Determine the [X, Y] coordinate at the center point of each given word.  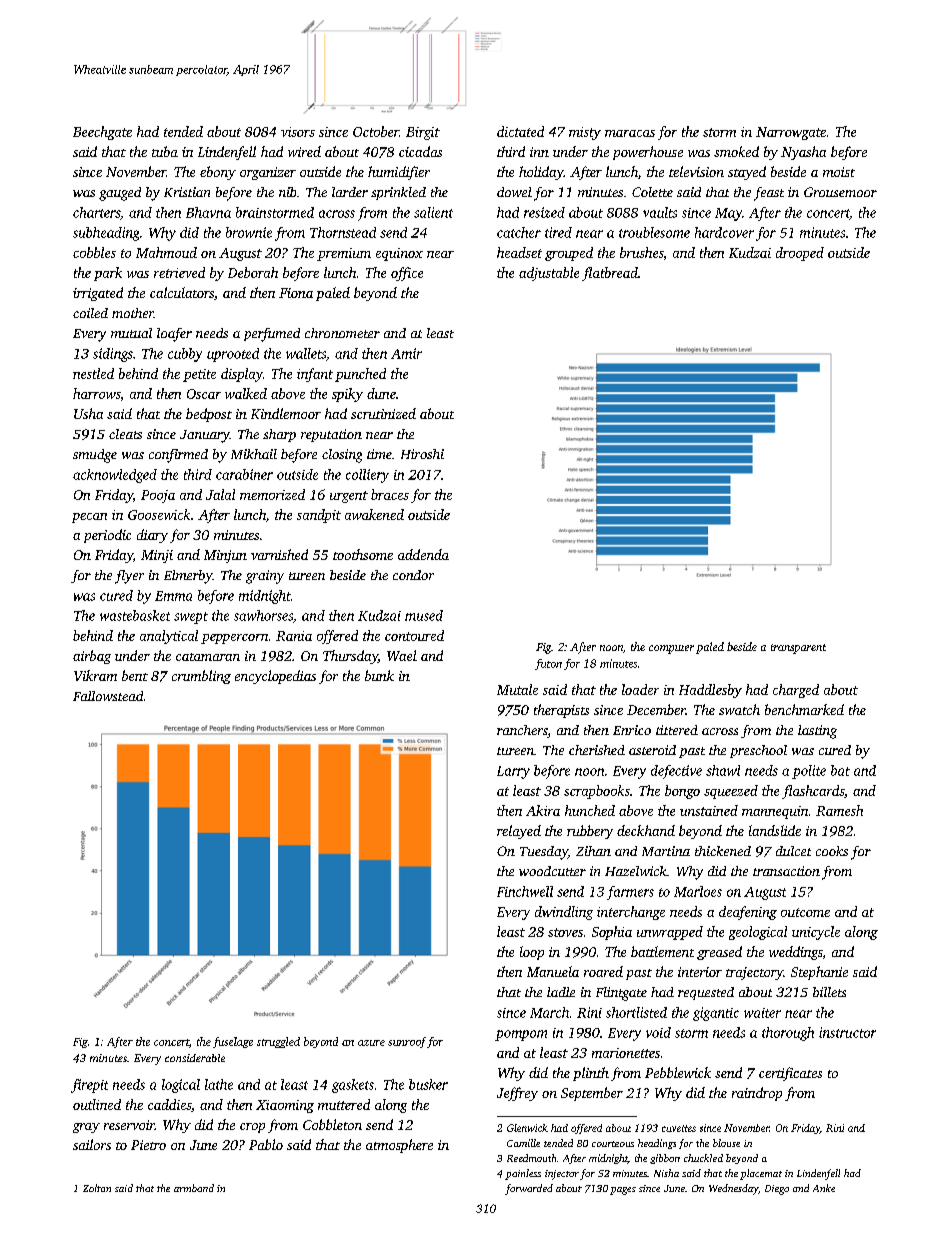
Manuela [553, 971]
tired [558, 232]
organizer [268, 173]
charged [796, 691]
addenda [423, 554]
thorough [788, 1034]
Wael [402, 655]
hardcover [724, 232]
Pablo [266, 1144]
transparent [798, 649]
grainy [265, 577]
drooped [800, 254]
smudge [95, 456]
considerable [195, 1058]
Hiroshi [422, 454]
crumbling [201, 677]
